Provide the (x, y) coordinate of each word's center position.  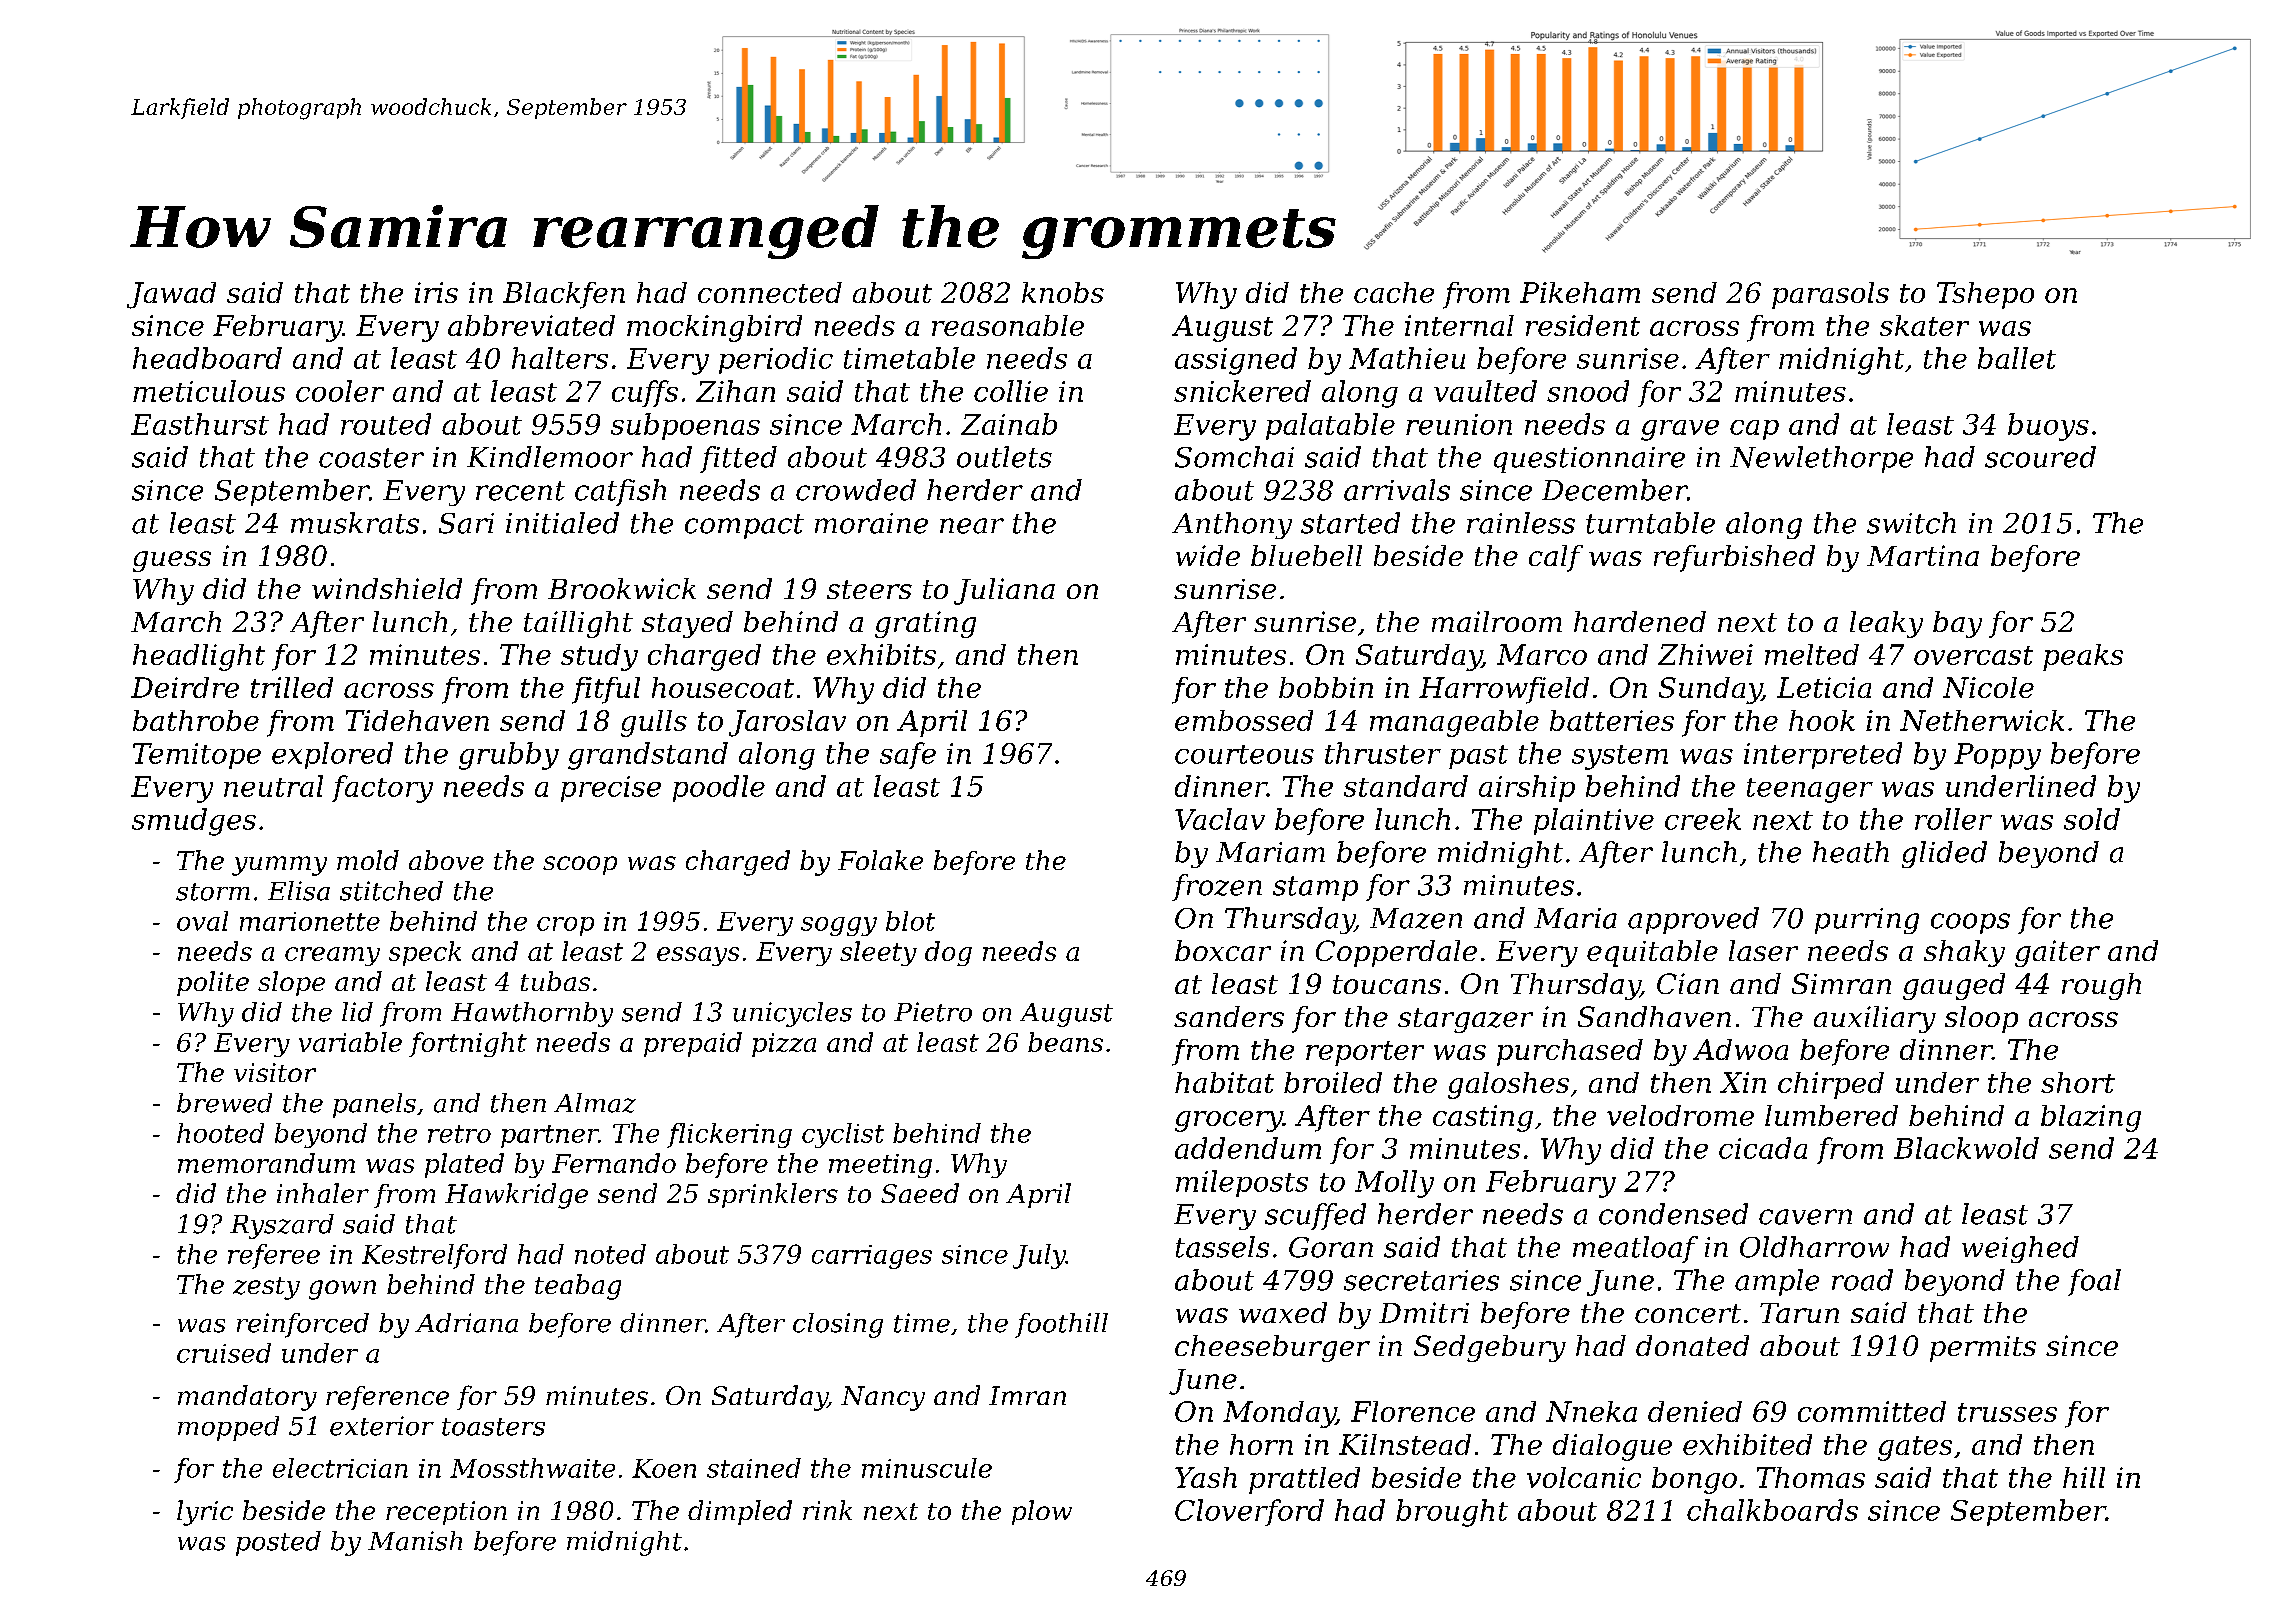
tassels (1222, 1247)
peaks (2083, 657)
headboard (207, 358)
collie (1011, 391)
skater (1924, 325)
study (599, 657)
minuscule (927, 1468)
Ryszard (282, 1226)
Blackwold (1966, 1148)
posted (278, 1543)
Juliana (1004, 591)
